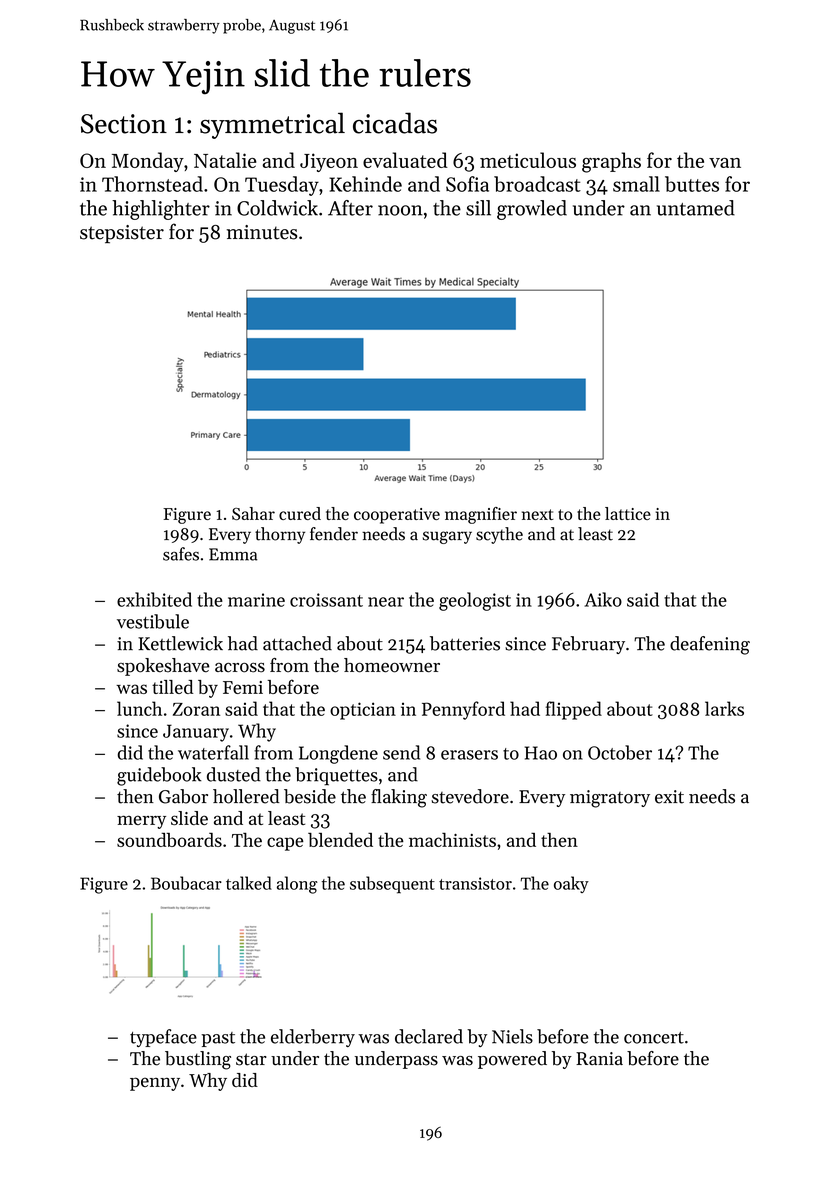 This page has height=1188, width=838. Describe the element at coordinates (124, 124) in the page. I see `Section` at that location.
